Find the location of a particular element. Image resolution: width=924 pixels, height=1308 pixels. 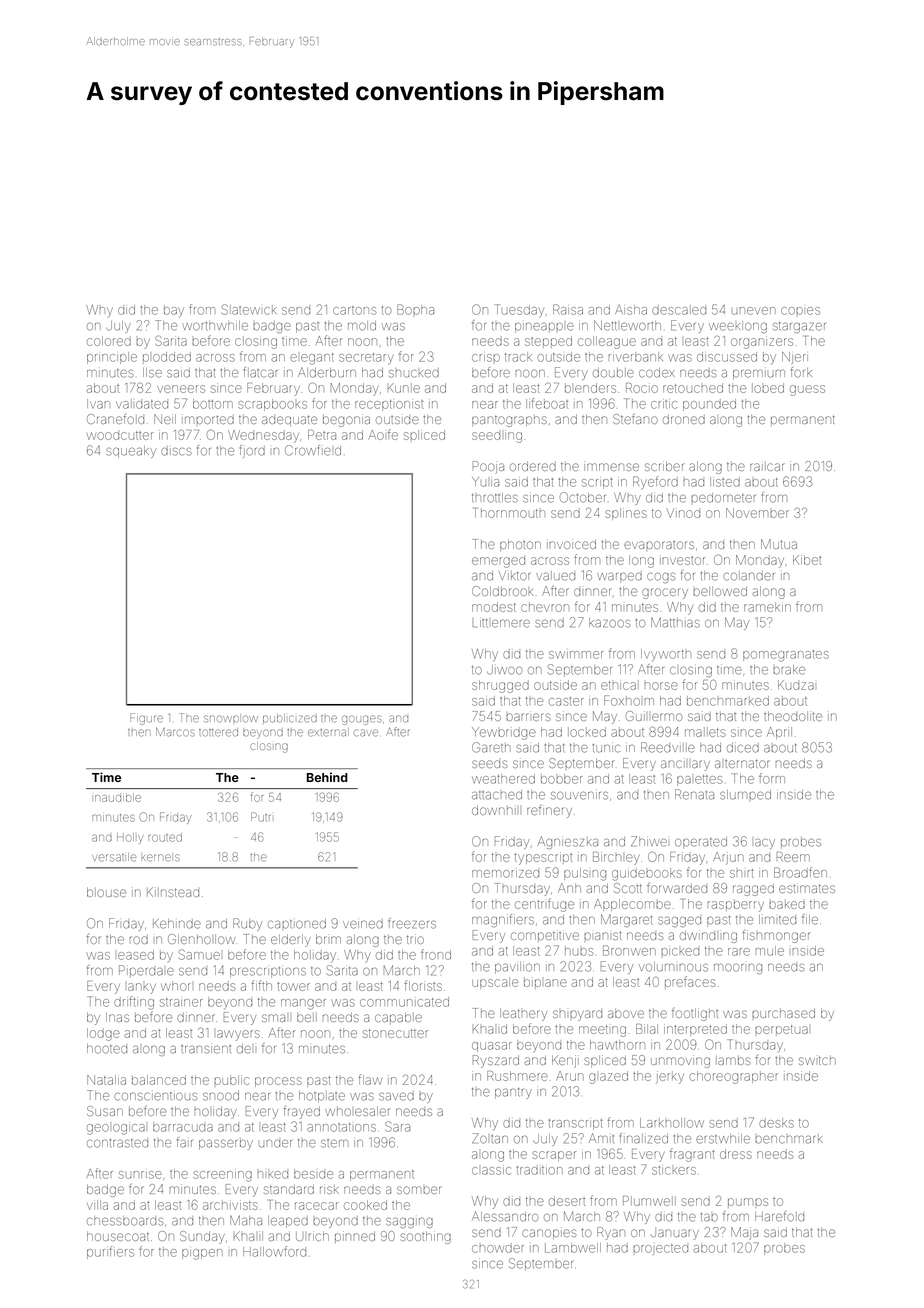

Behind is located at coordinates (327, 777).
